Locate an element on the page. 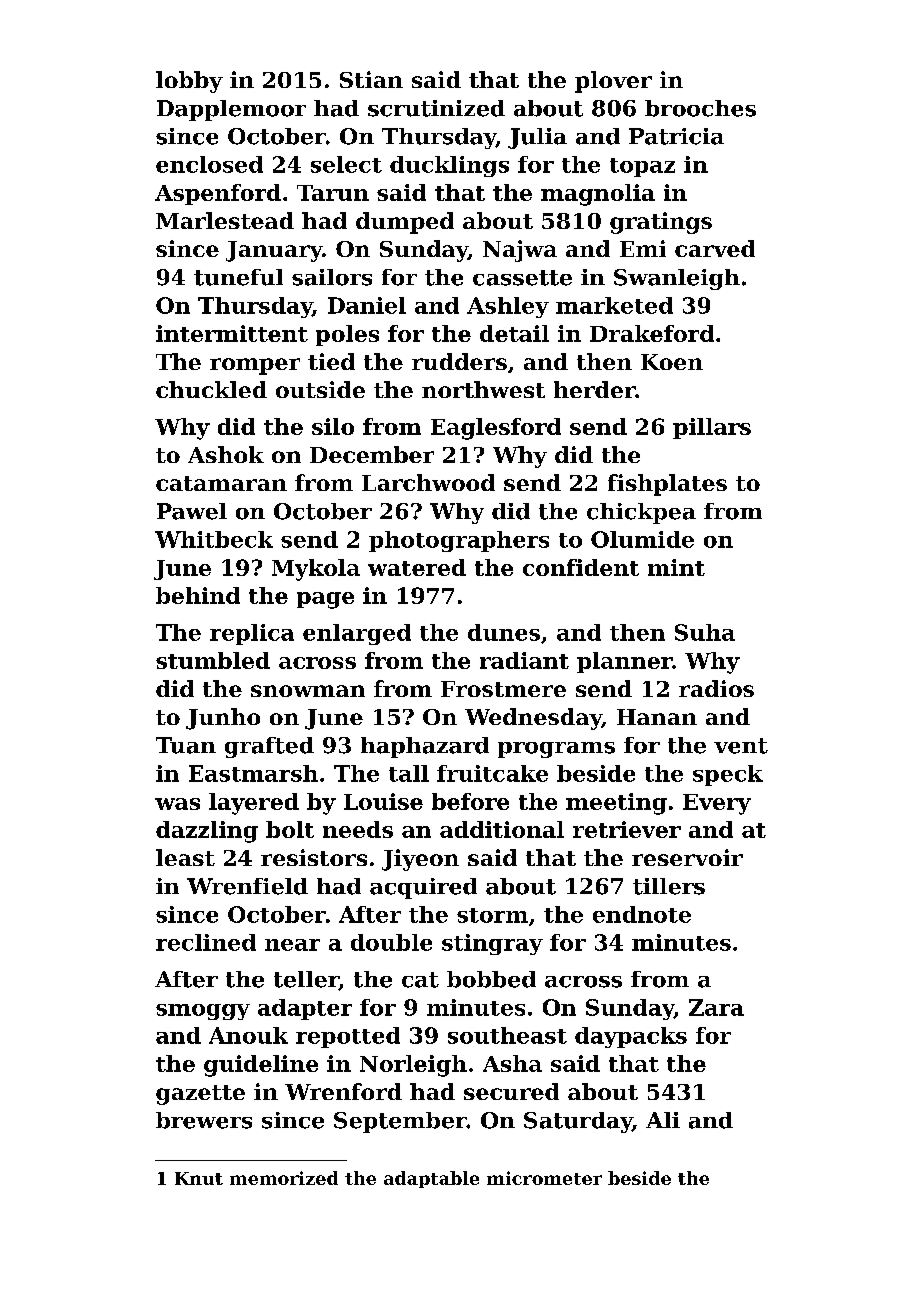 The image size is (924, 1311). Ali is located at coordinates (663, 1120).
